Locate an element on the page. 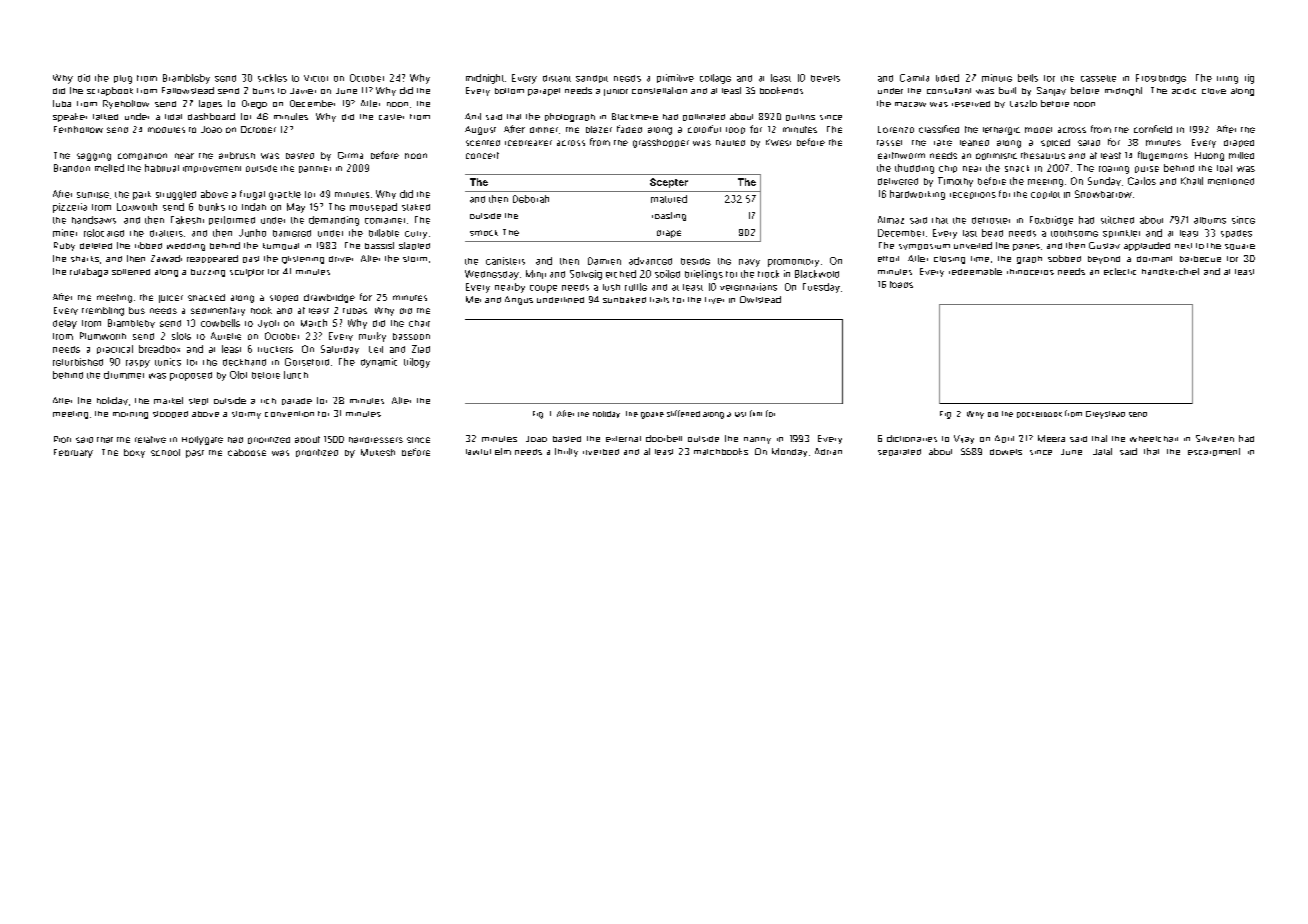 This page has width=1308, height=924. scrapbook is located at coordinates (110, 91).
